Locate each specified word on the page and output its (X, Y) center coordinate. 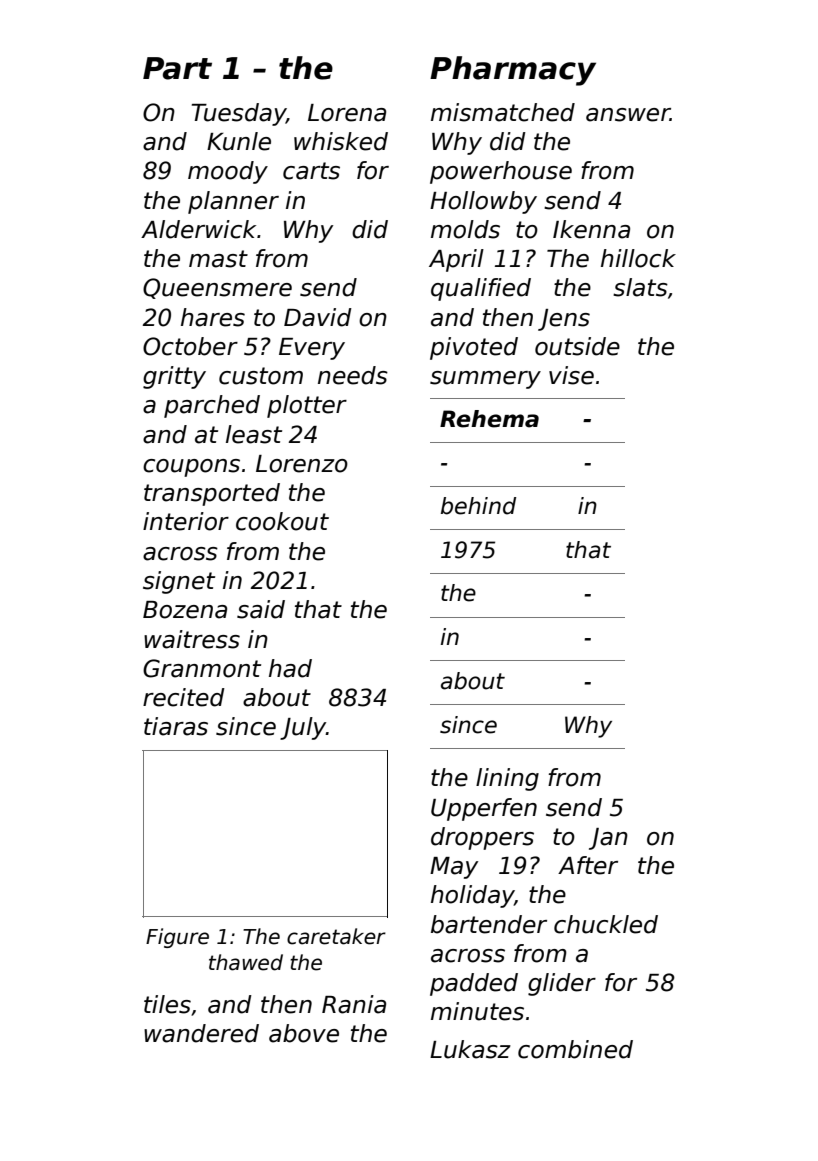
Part (177, 68)
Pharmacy (513, 71)
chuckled (606, 924)
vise (571, 375)
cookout (282, 521)
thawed (246, 962)
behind (478, 506)
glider (562, 984)
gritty (174, 377)
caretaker (336, 936)
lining (507, 779)
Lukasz (470, 1049)
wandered (201, 1033)
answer (628, 115)
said (261, 609)
